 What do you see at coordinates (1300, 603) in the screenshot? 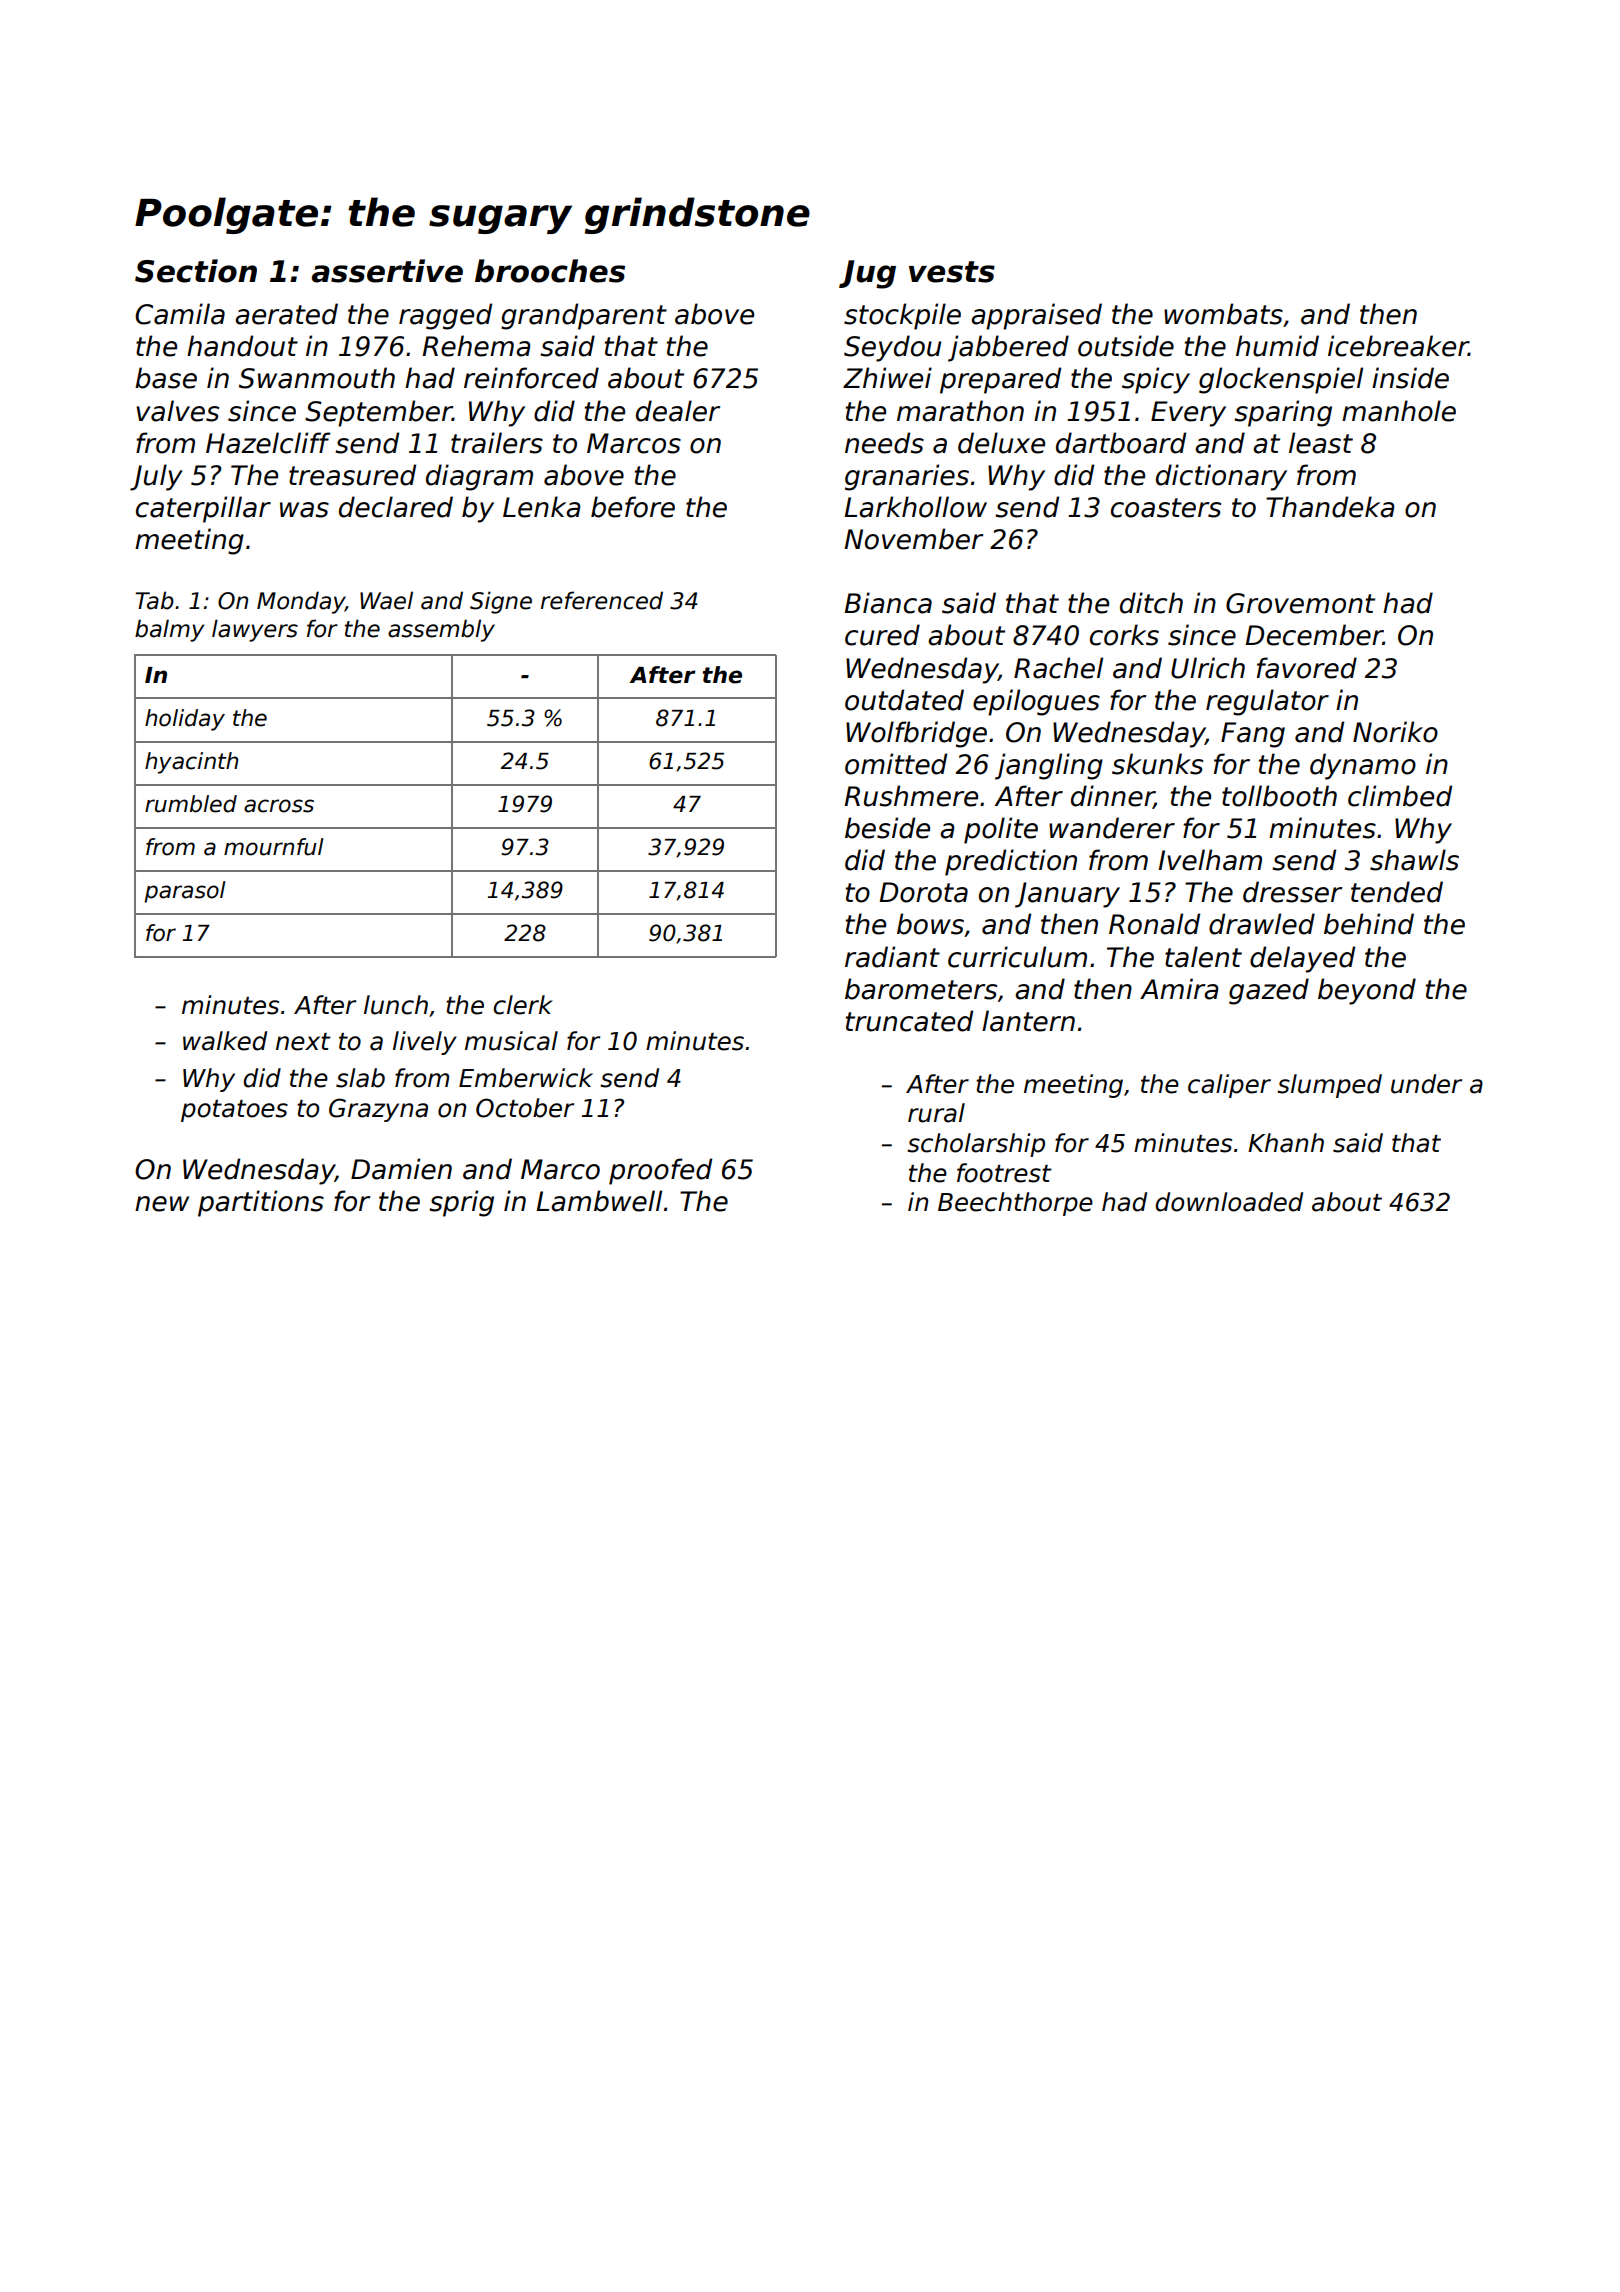
I see `Grovemont` at bounding box center [1300, 603].
